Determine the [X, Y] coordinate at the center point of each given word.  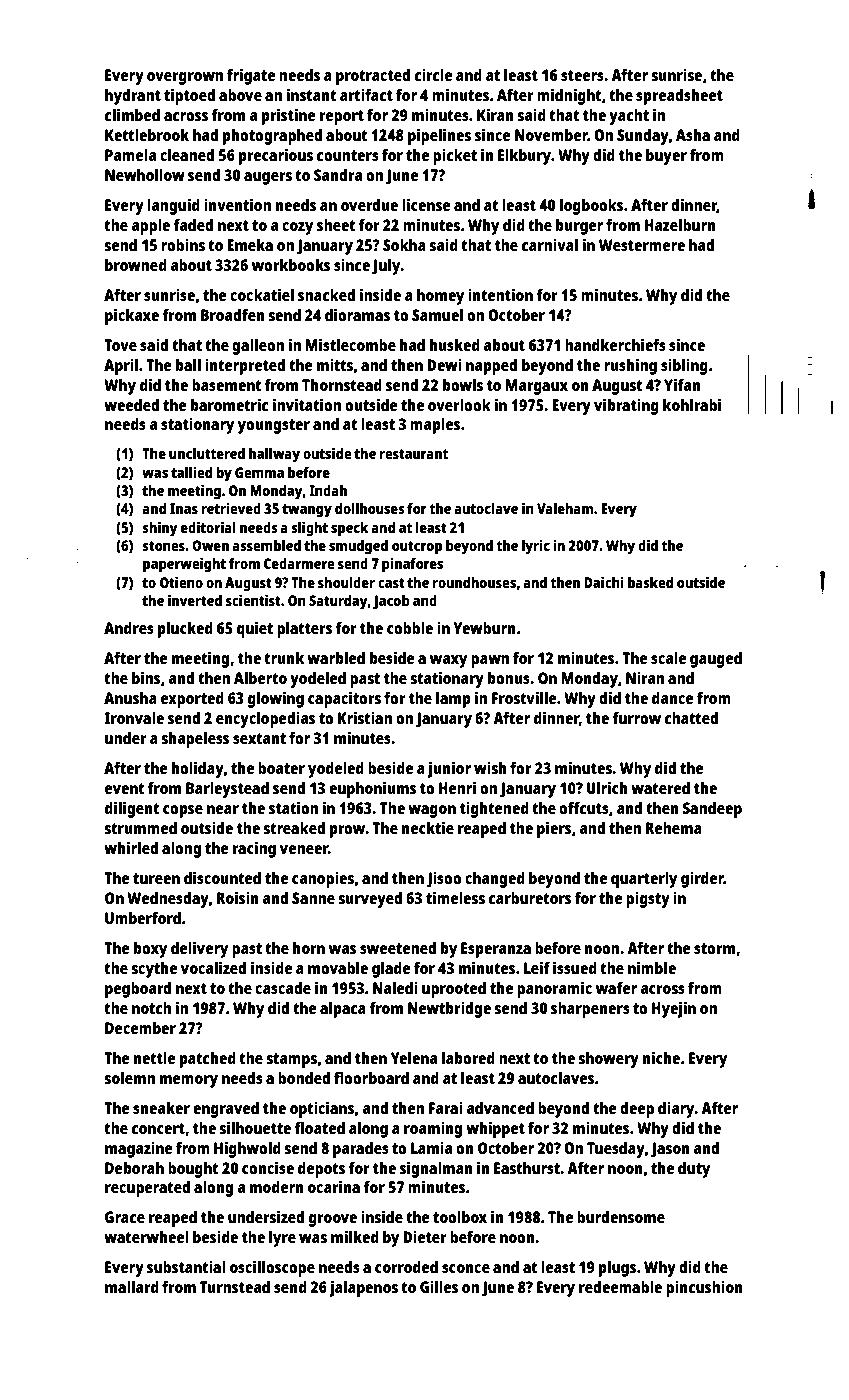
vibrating [626, 406]
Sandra [338, 174]
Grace [125, 1217]
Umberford [143, 917]
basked [650, 582]
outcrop [417, 548]
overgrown [185, 78]
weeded [131, 404]
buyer [666, 156]
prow [348, 831]
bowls [463, 384]
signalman [436, 1169]
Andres [129, 627]
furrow [637, 718]
